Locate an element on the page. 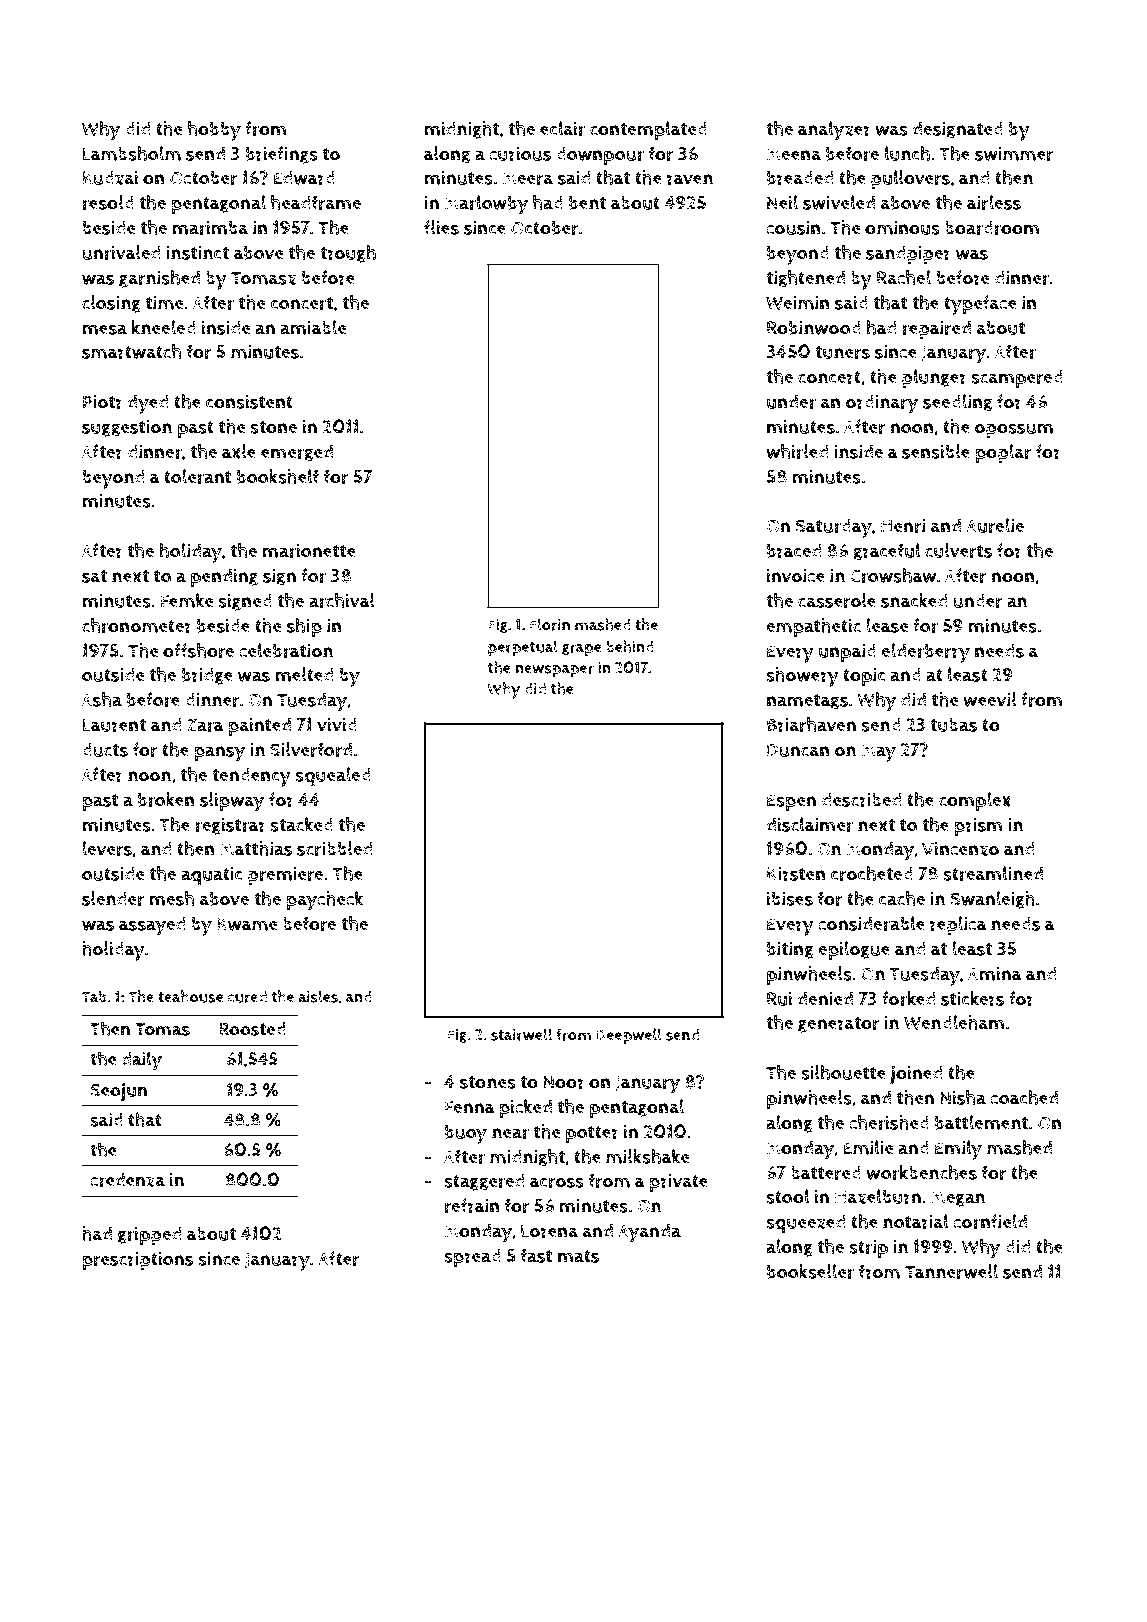 This document has width=1147, height=1622. Ayanda is located at coordinates (649, 1233).
